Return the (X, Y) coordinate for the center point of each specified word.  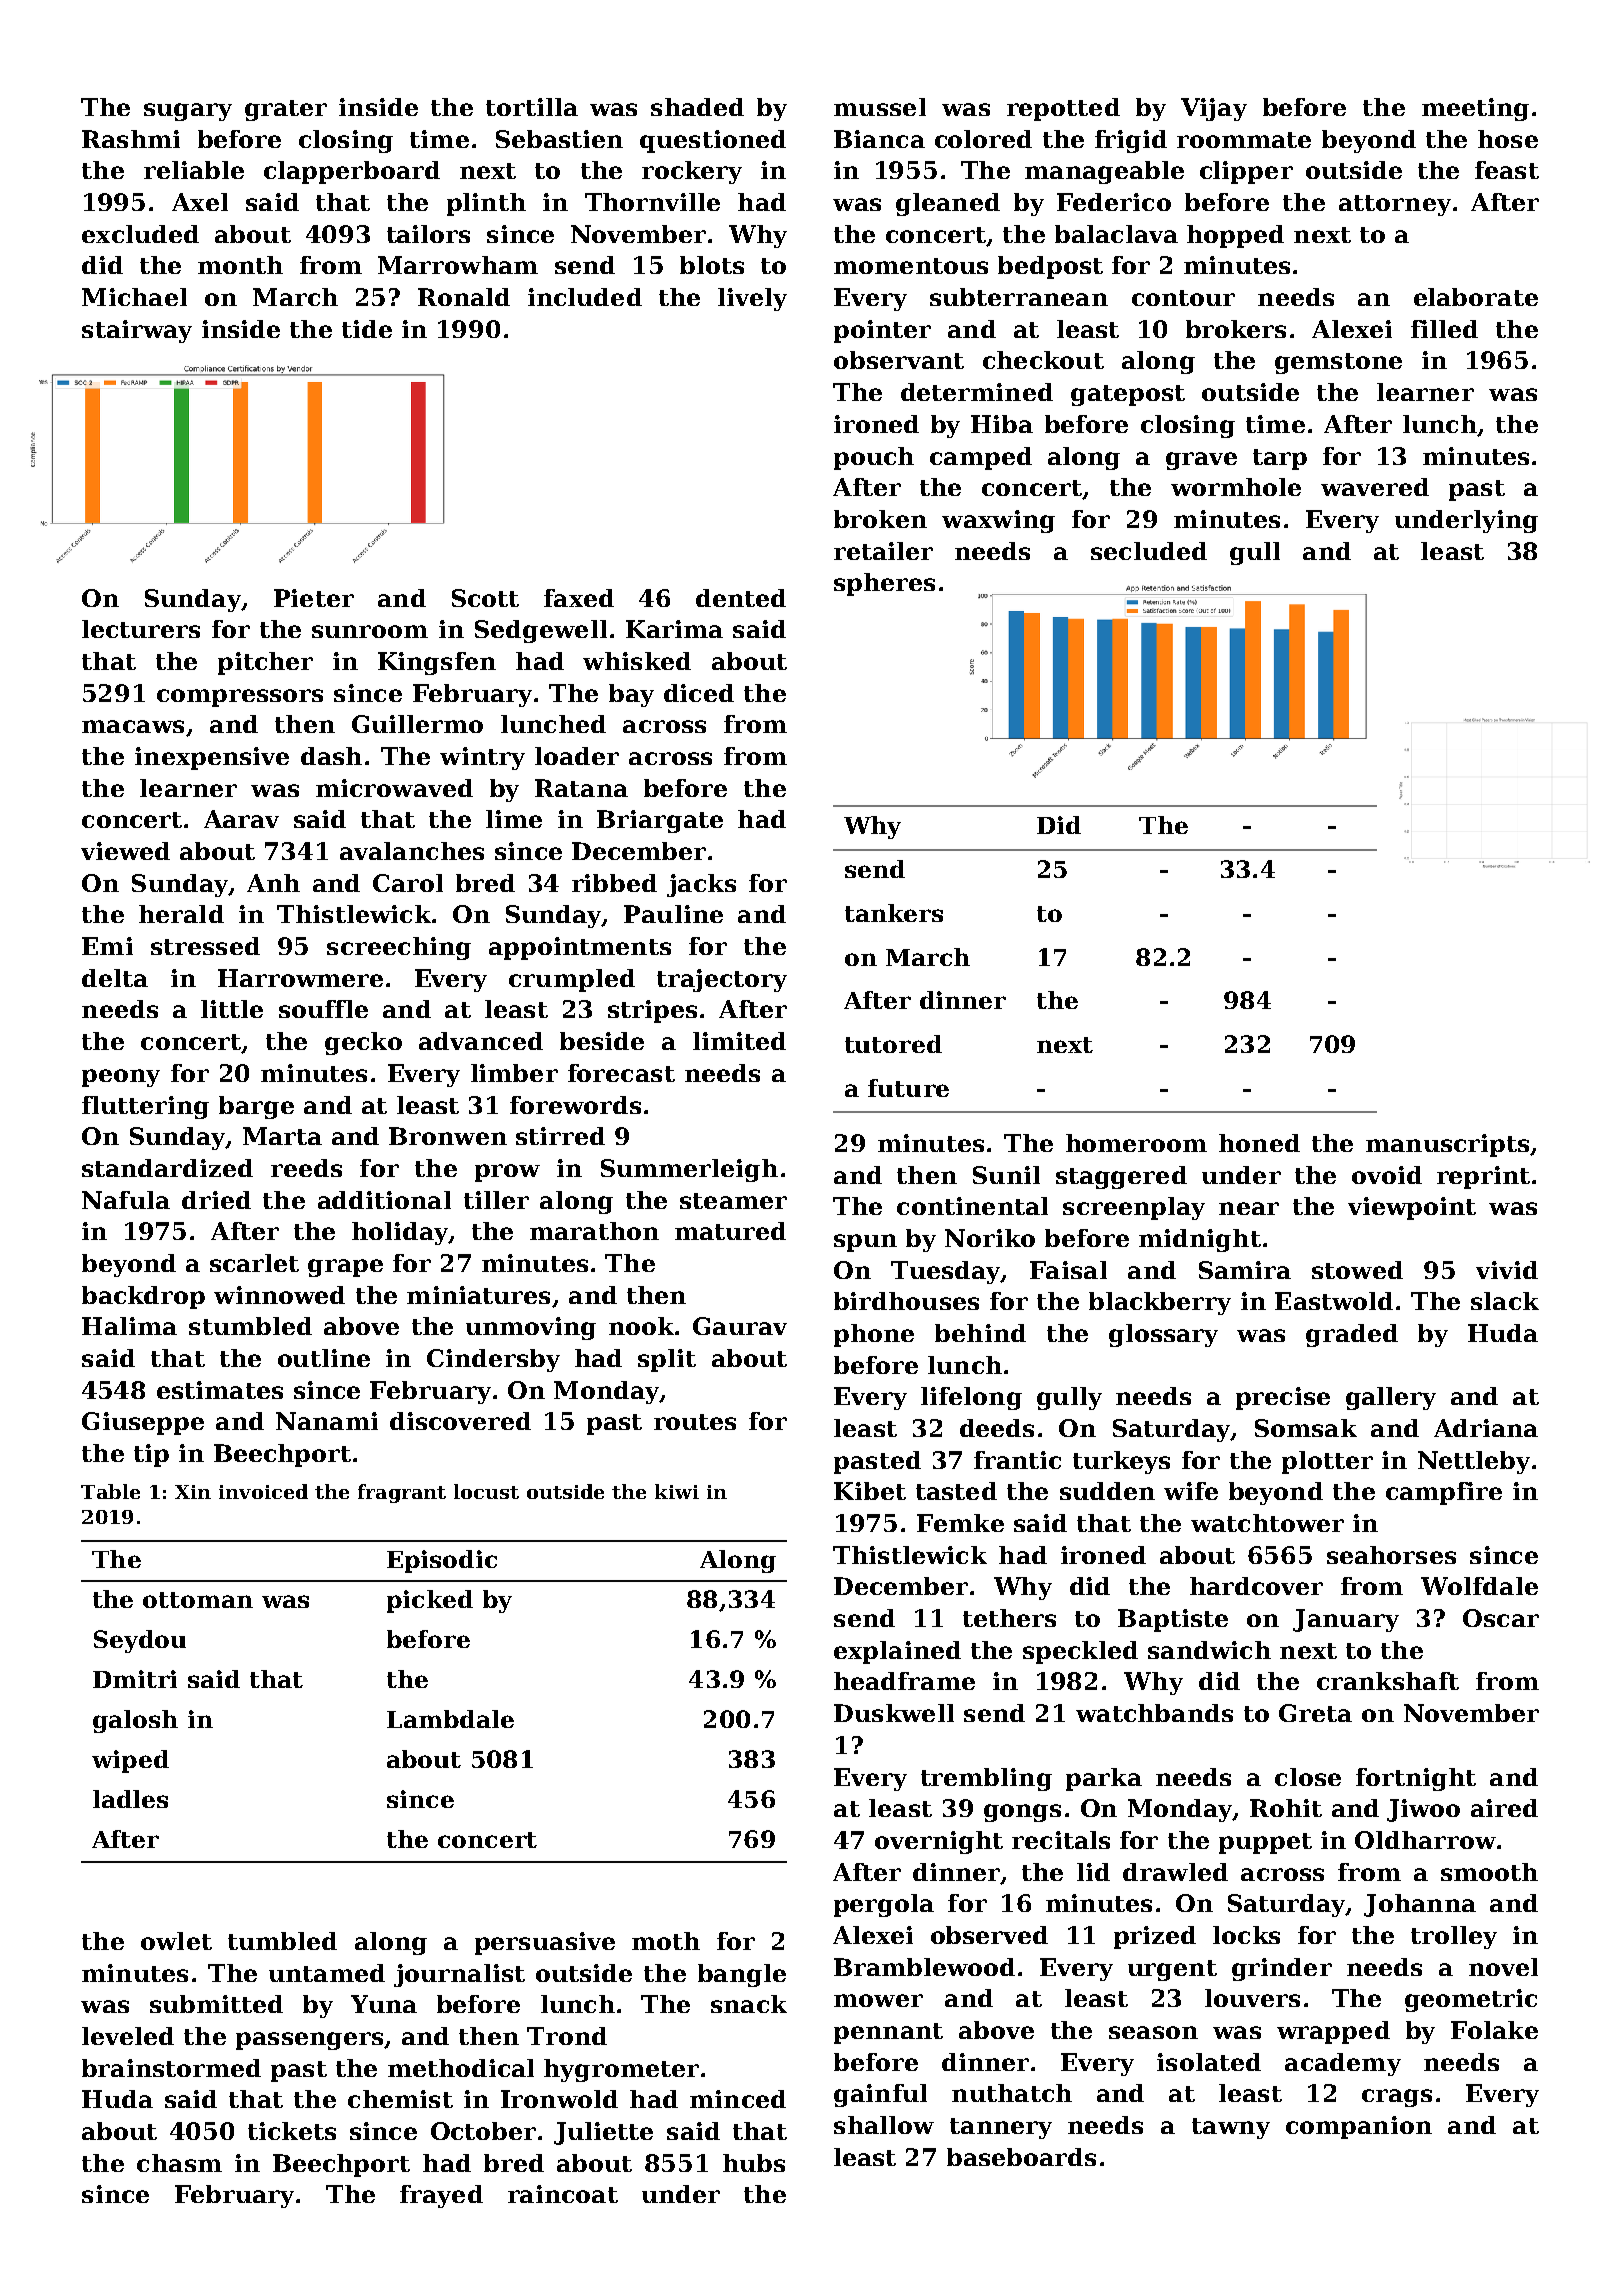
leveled (128, 2036)
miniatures (478, 1295)
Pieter (314, 598)
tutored (893, 1044)
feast (1507, 170)
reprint (1483, 1177)
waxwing (998, 521)
